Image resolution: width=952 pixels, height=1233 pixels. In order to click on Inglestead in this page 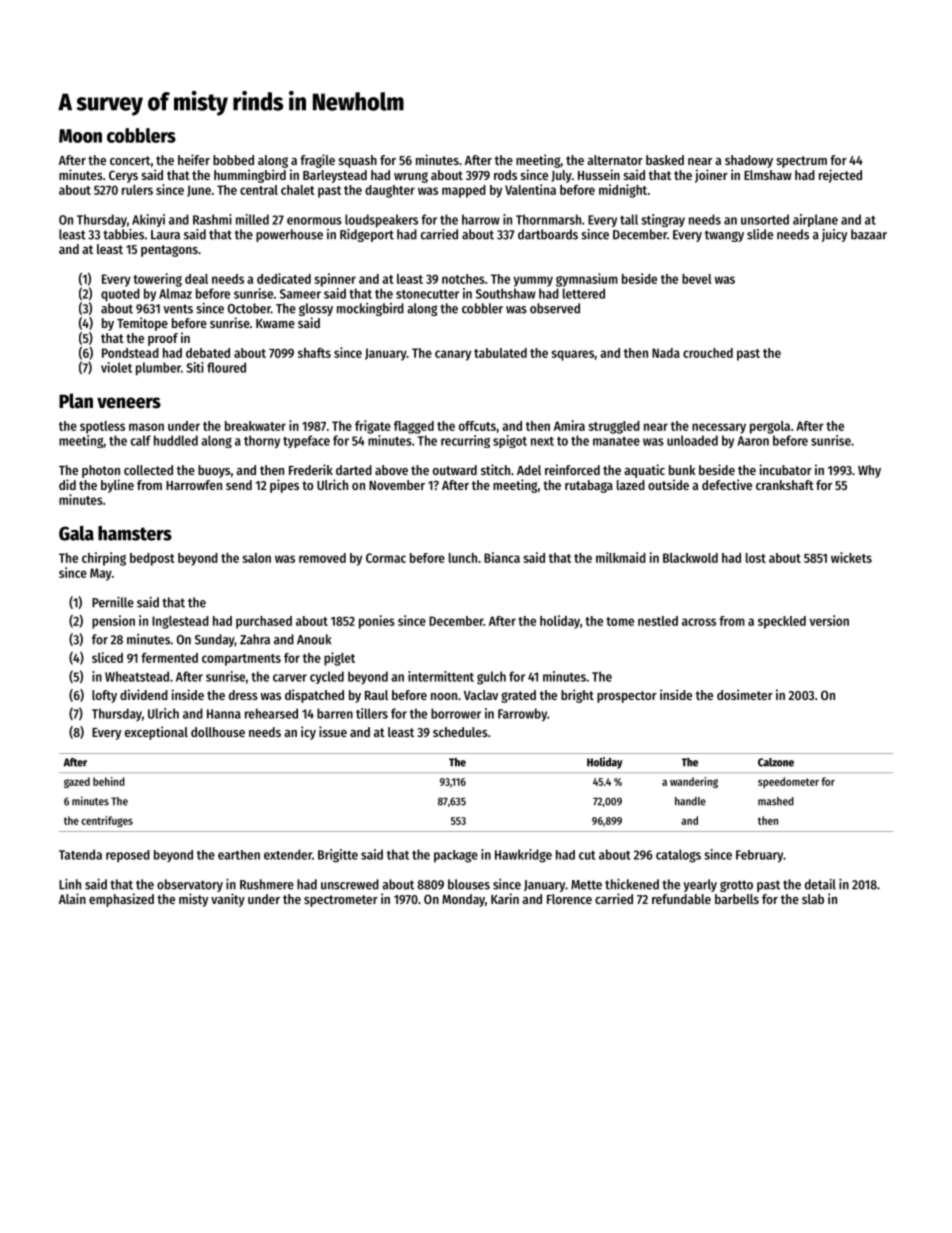, I will do `click(180, 622)`.
